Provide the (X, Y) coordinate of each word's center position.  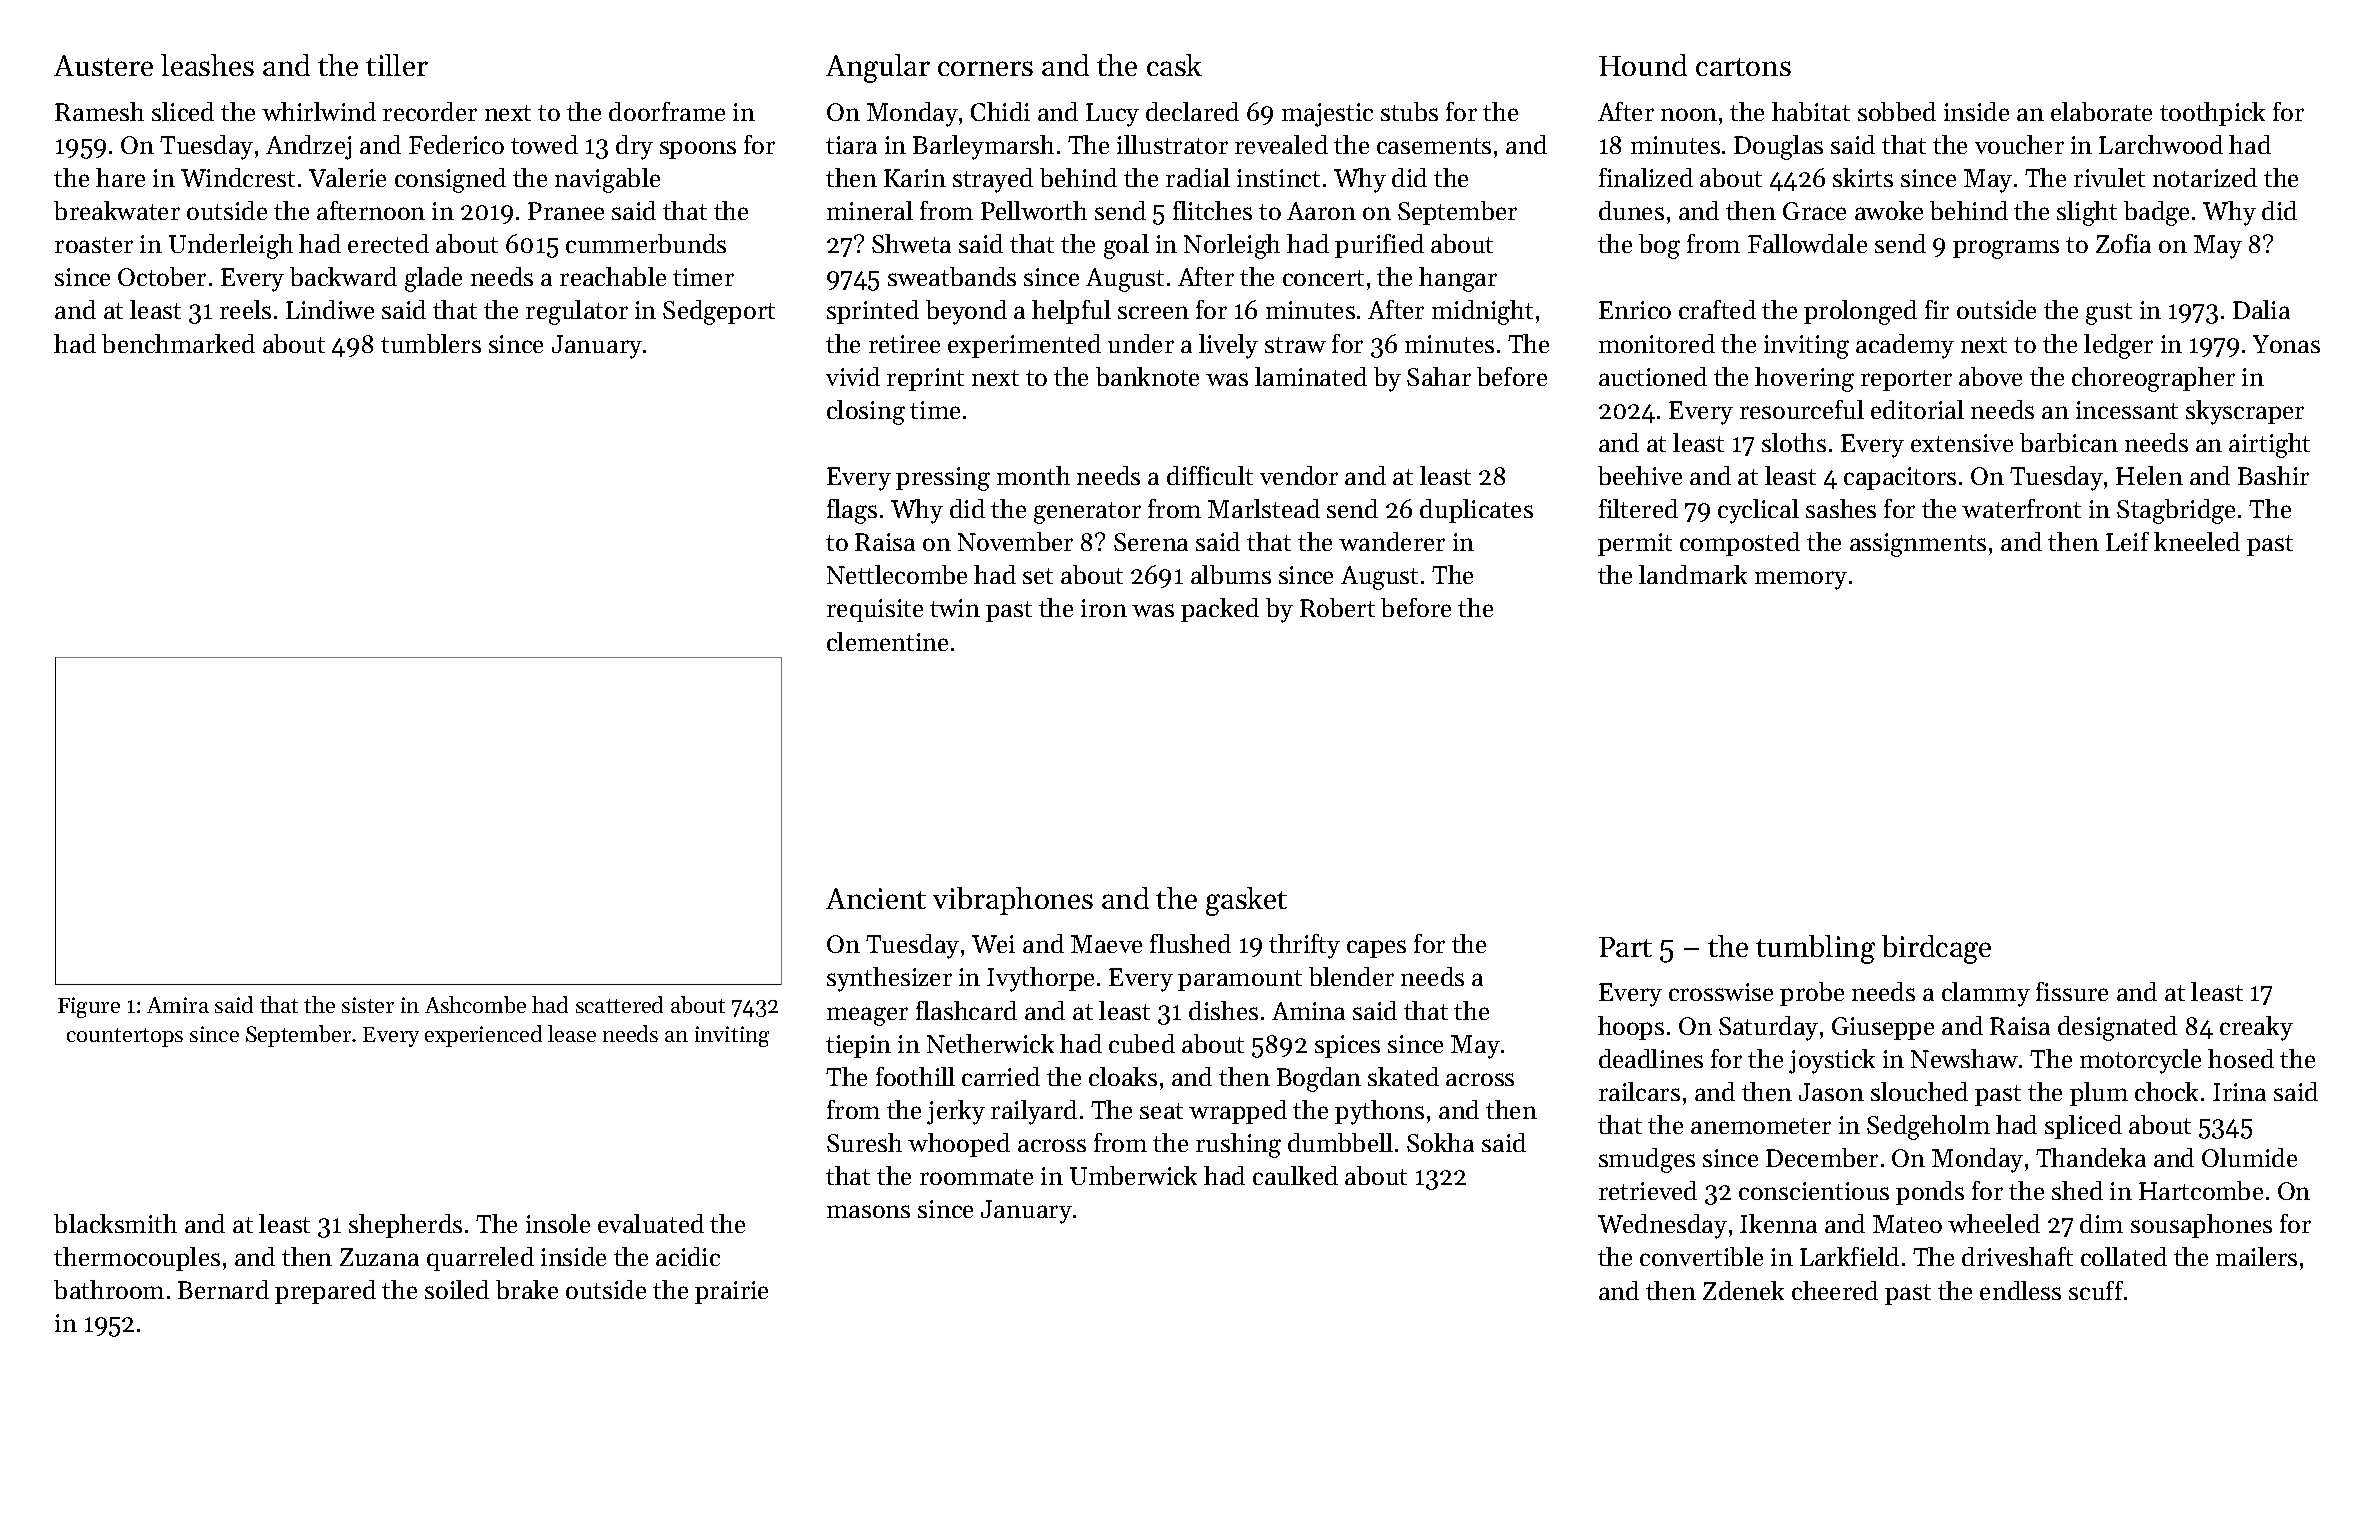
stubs (1409, 111)
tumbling (1815, 949)
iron (1104, 608)
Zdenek (1743, 1290)
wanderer (1392, 541)
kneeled (2197, 541)
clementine (887, 641)
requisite (875, 610)
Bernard (223, 1289)
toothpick (2212, 114)
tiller (397, 65)
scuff (2096, 1290)
